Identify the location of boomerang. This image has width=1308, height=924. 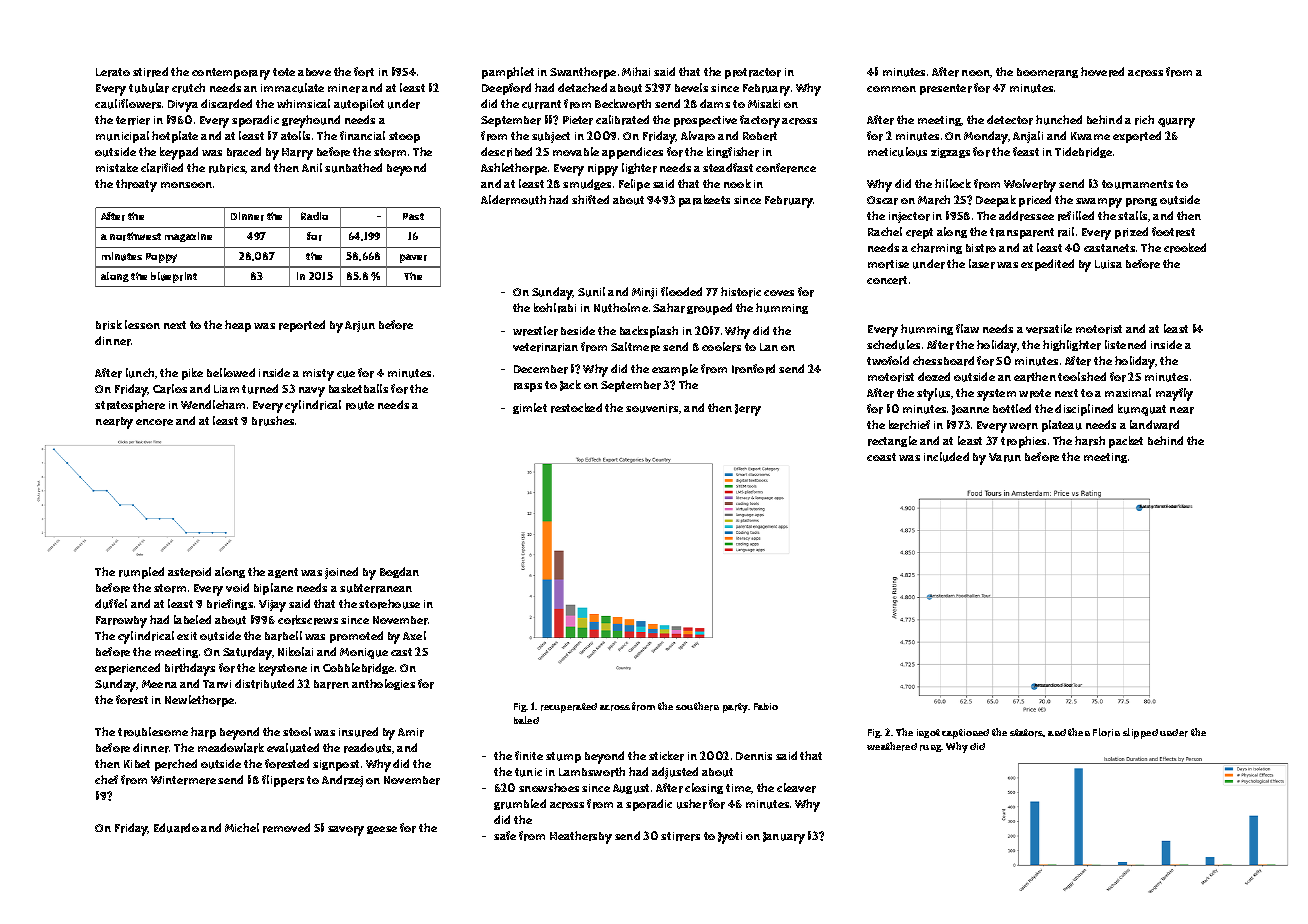
(1047, 73).
